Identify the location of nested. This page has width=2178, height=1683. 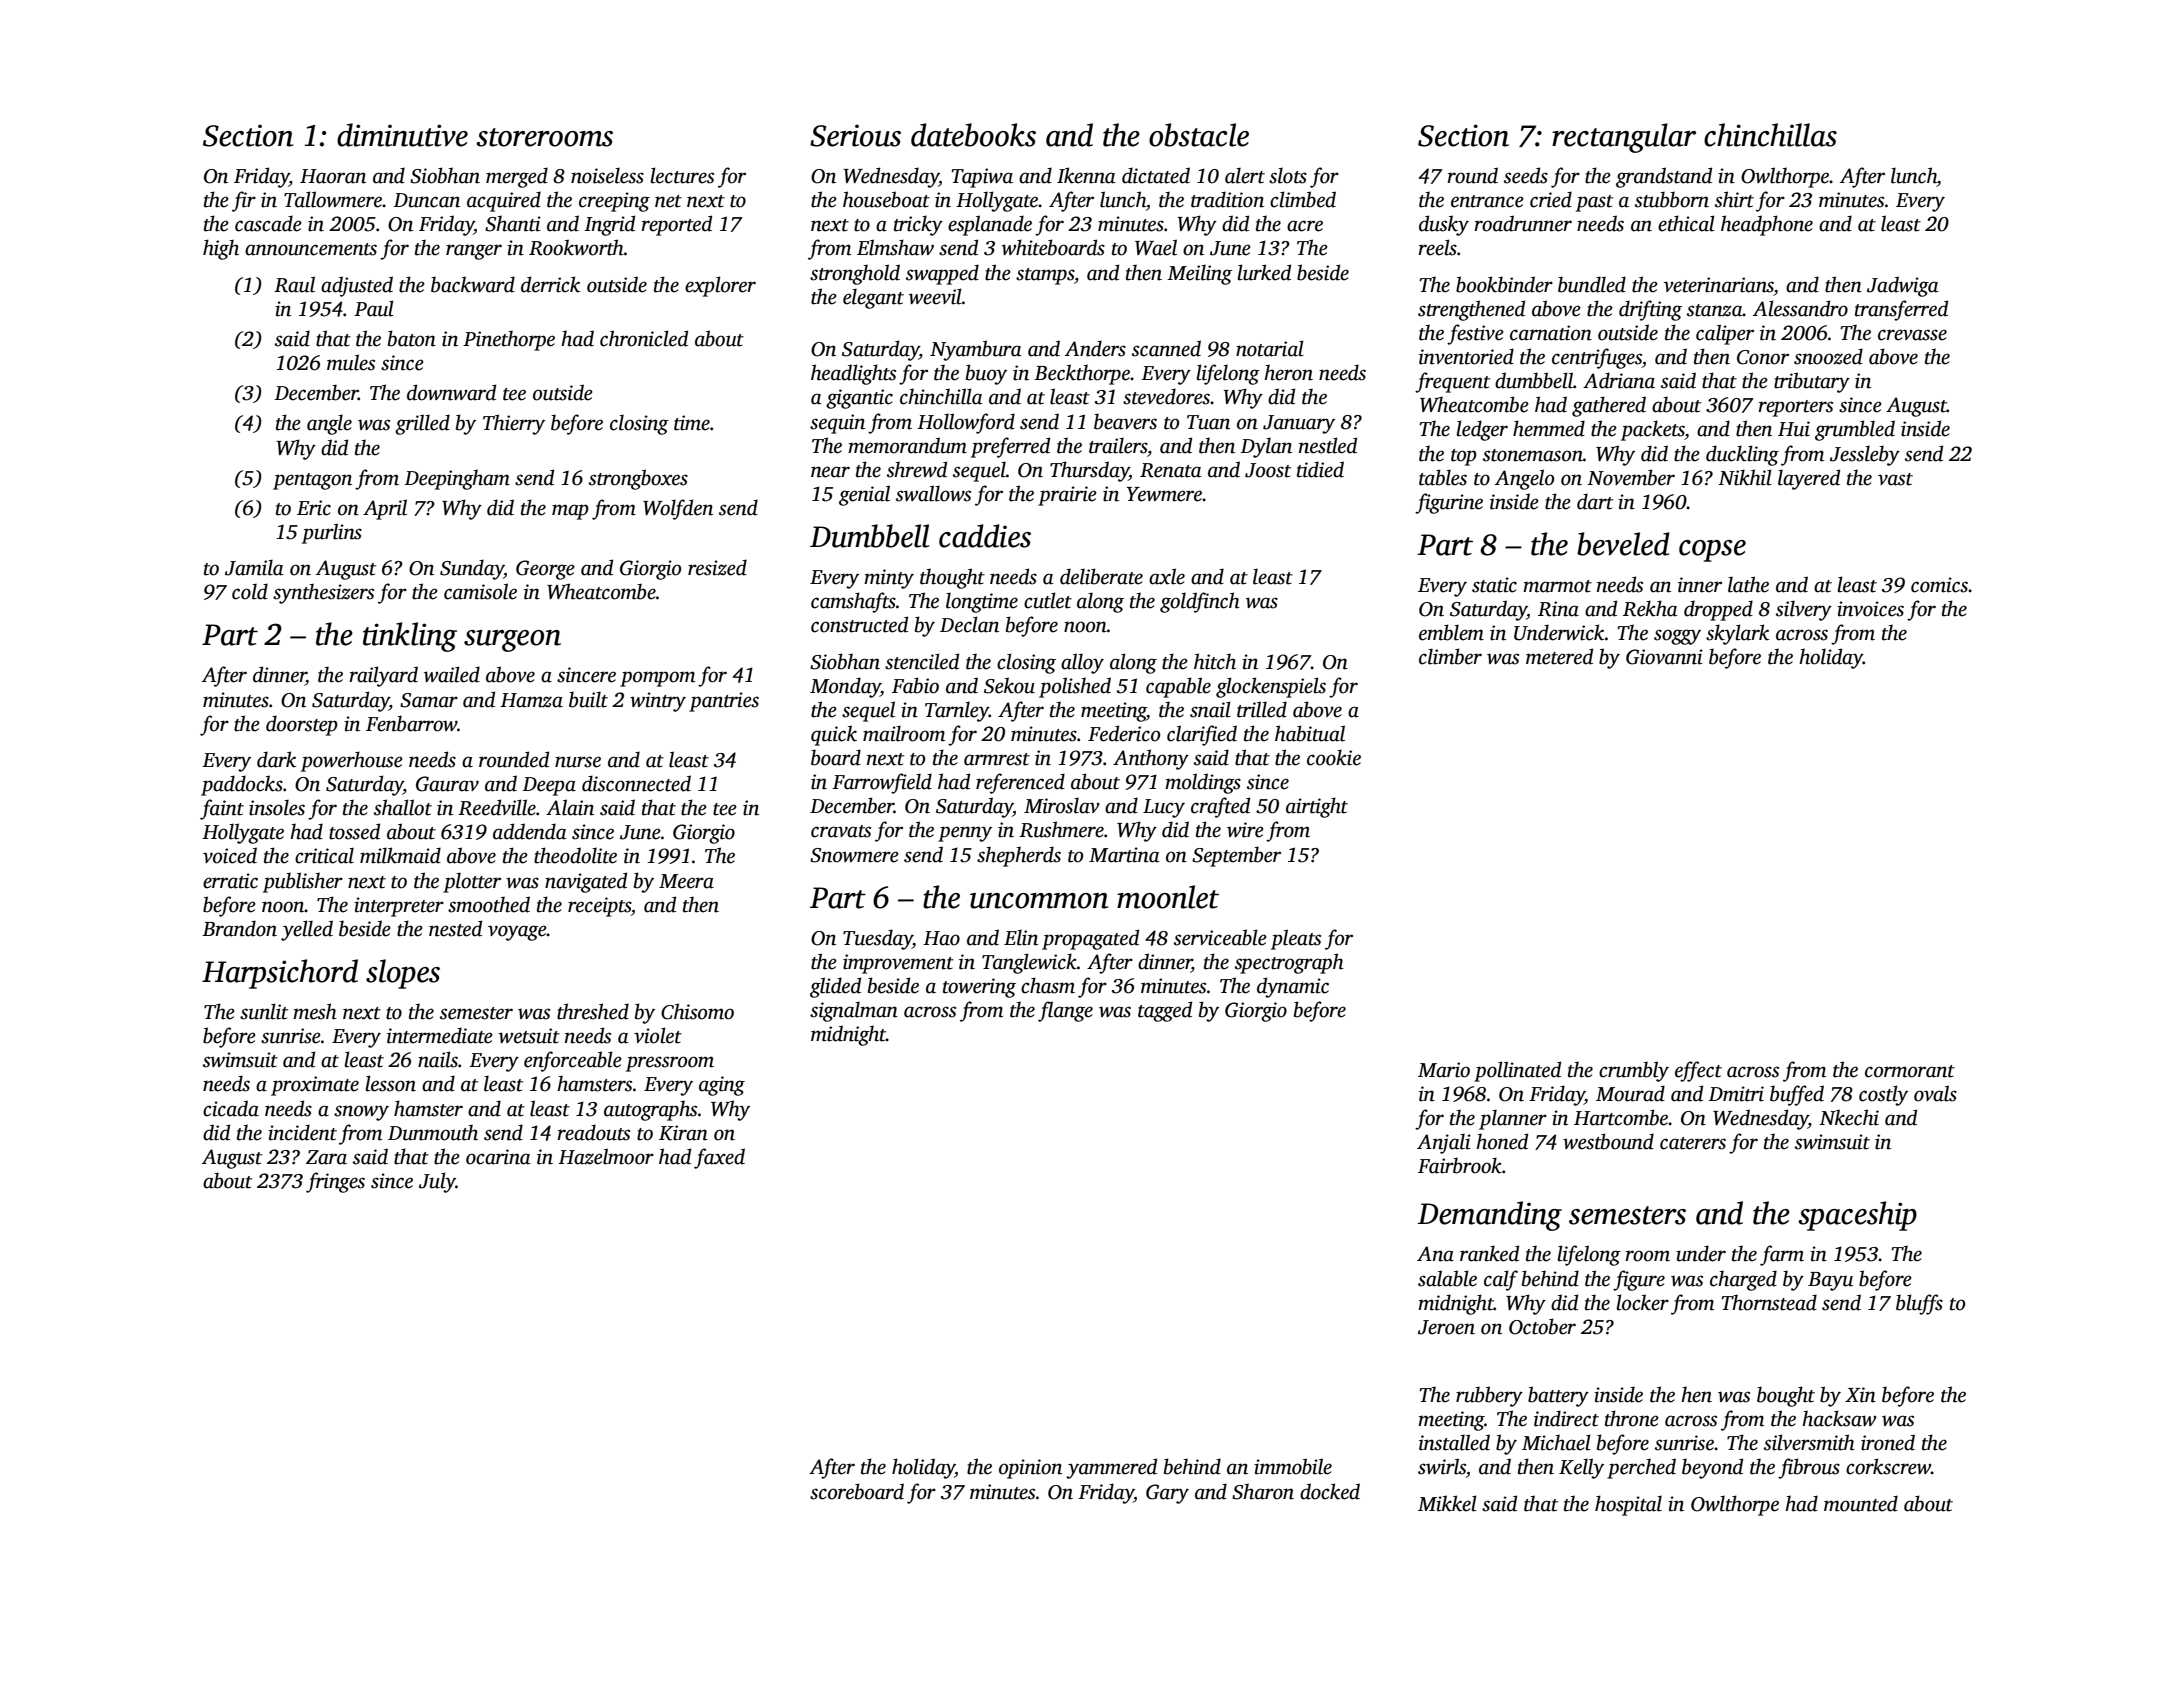
(455, 928).
